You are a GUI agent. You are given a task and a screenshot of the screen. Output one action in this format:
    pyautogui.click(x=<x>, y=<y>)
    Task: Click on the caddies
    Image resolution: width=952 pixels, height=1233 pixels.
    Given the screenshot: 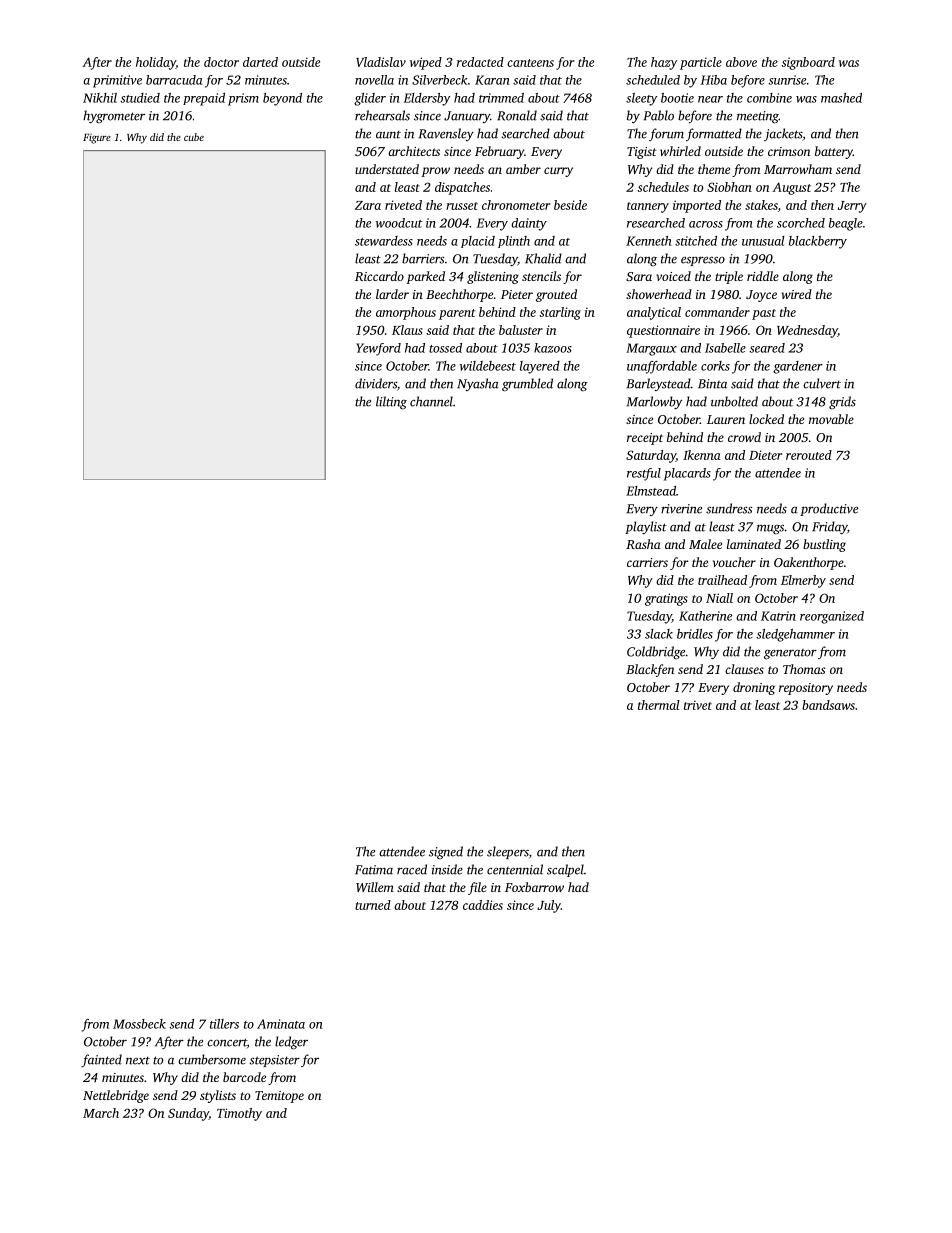 What is the action you would take?
    pyautogui.click(x=483, y=905)
